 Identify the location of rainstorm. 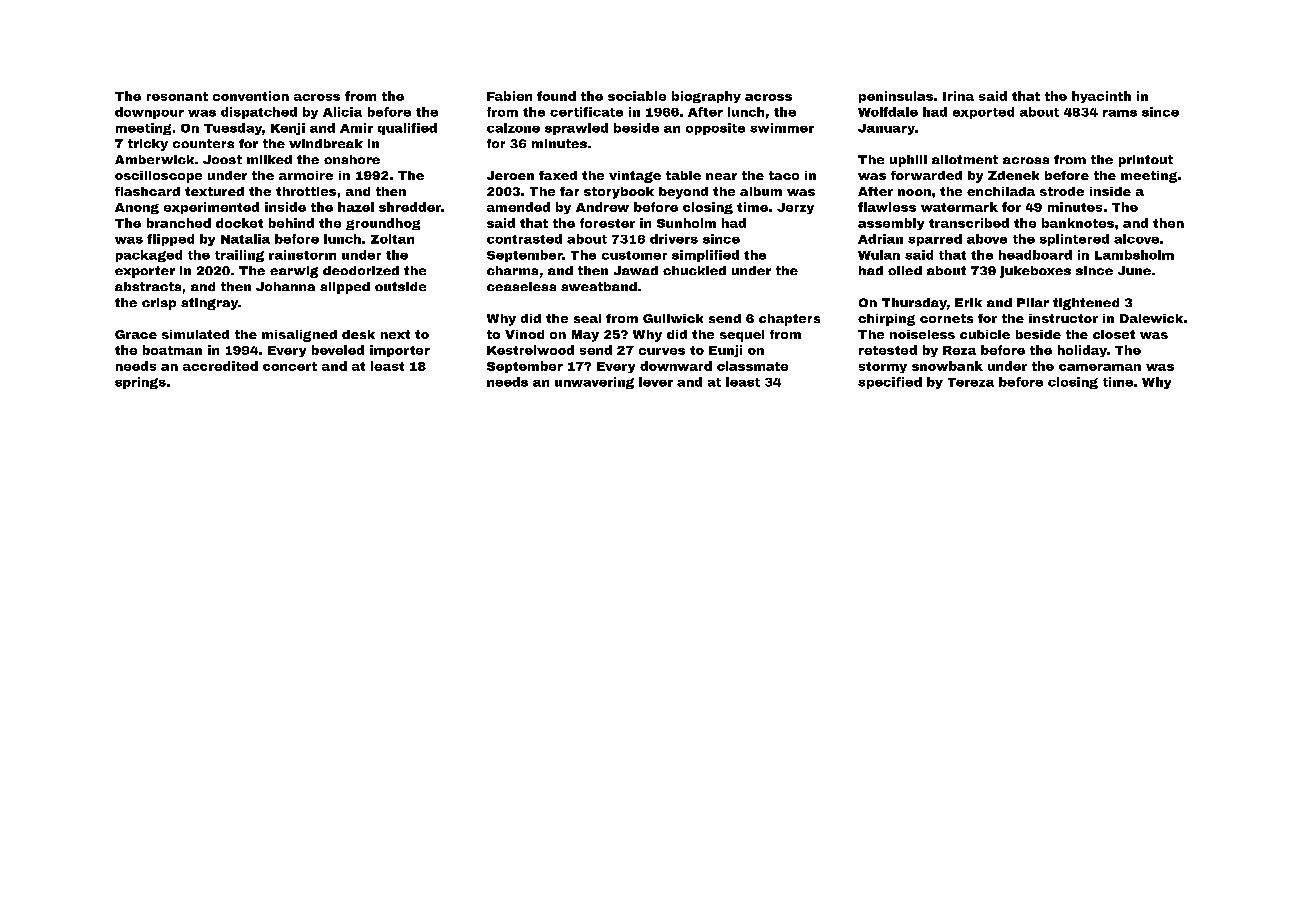
(302, 255).
